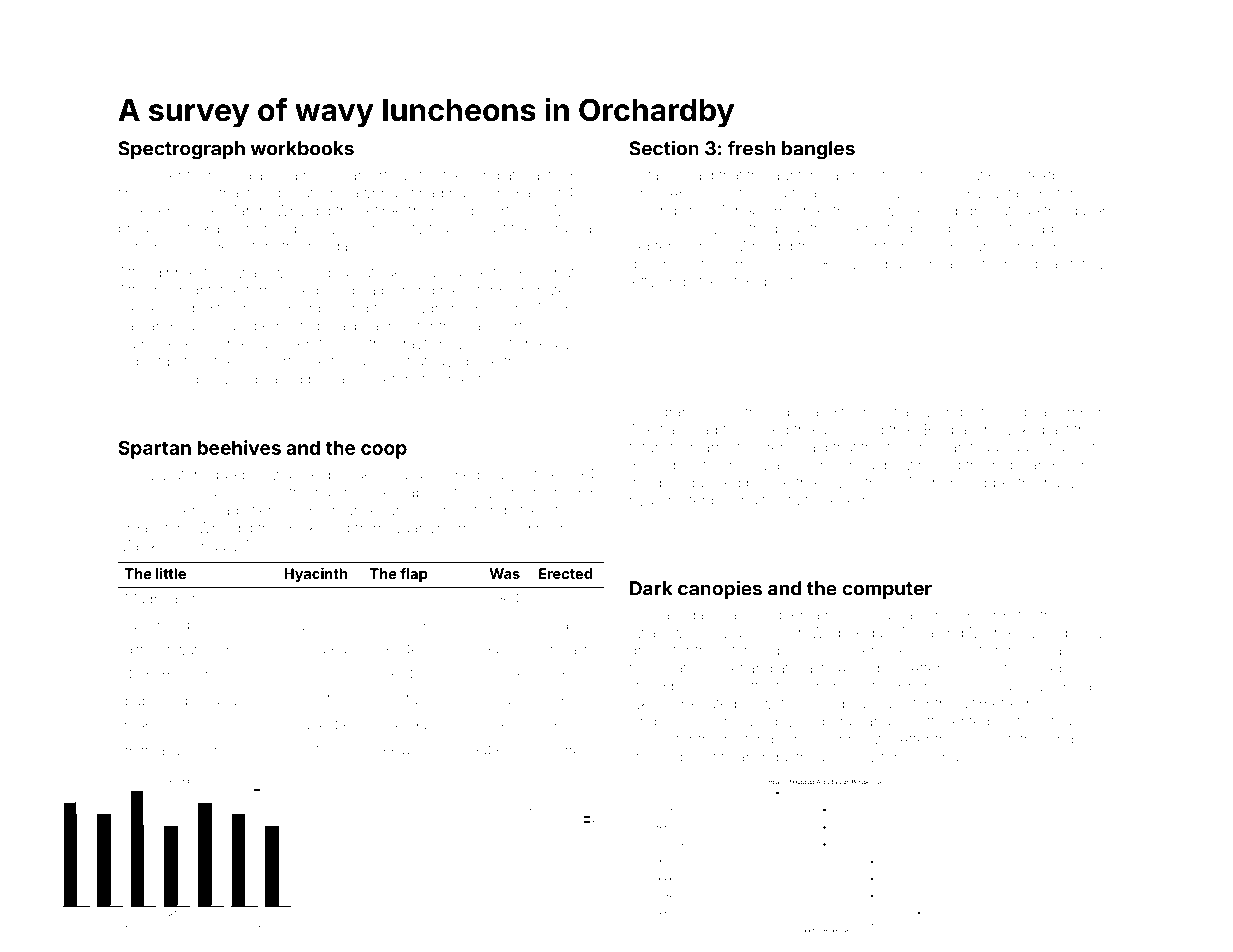 The height and width of the screenshot is (952, 1233). I want to click on published, so click(156, 700).
